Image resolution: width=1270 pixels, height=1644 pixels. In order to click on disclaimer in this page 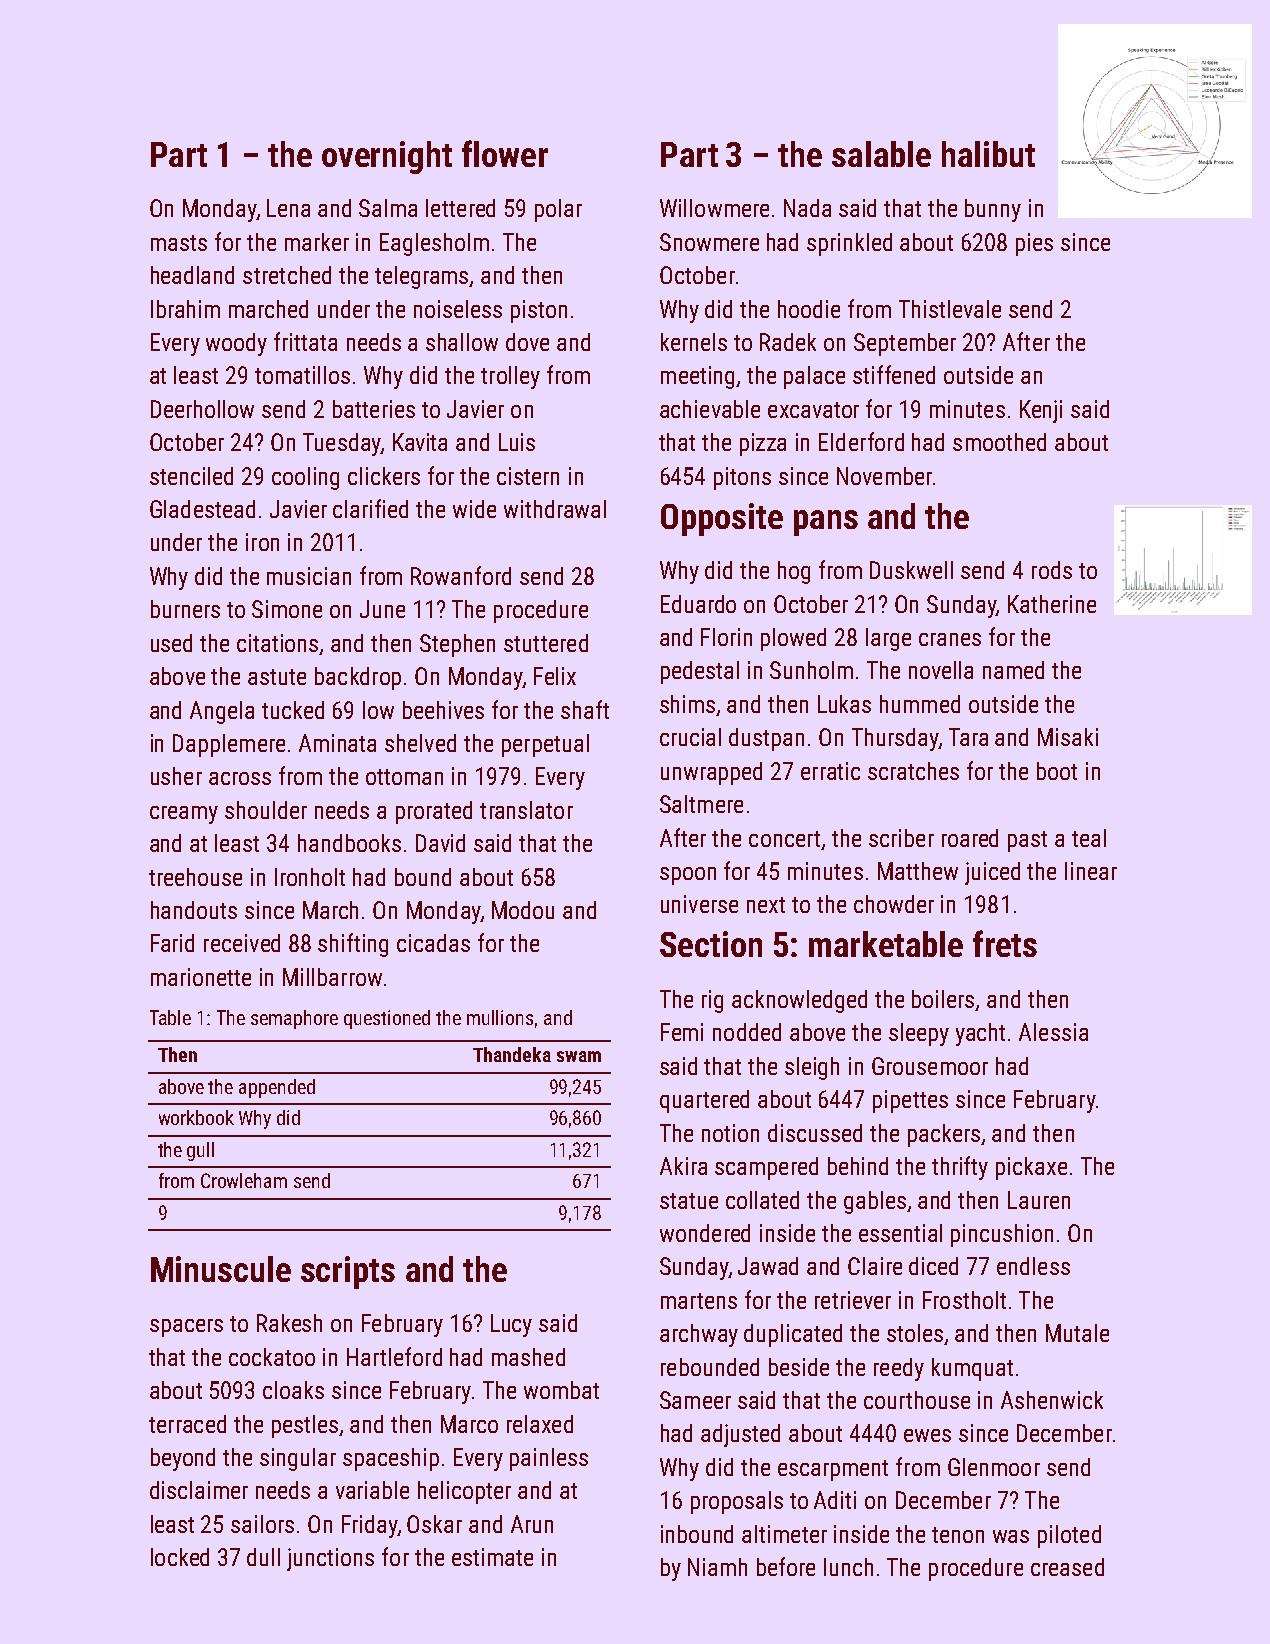, I will do `click(199, 1490)`.
